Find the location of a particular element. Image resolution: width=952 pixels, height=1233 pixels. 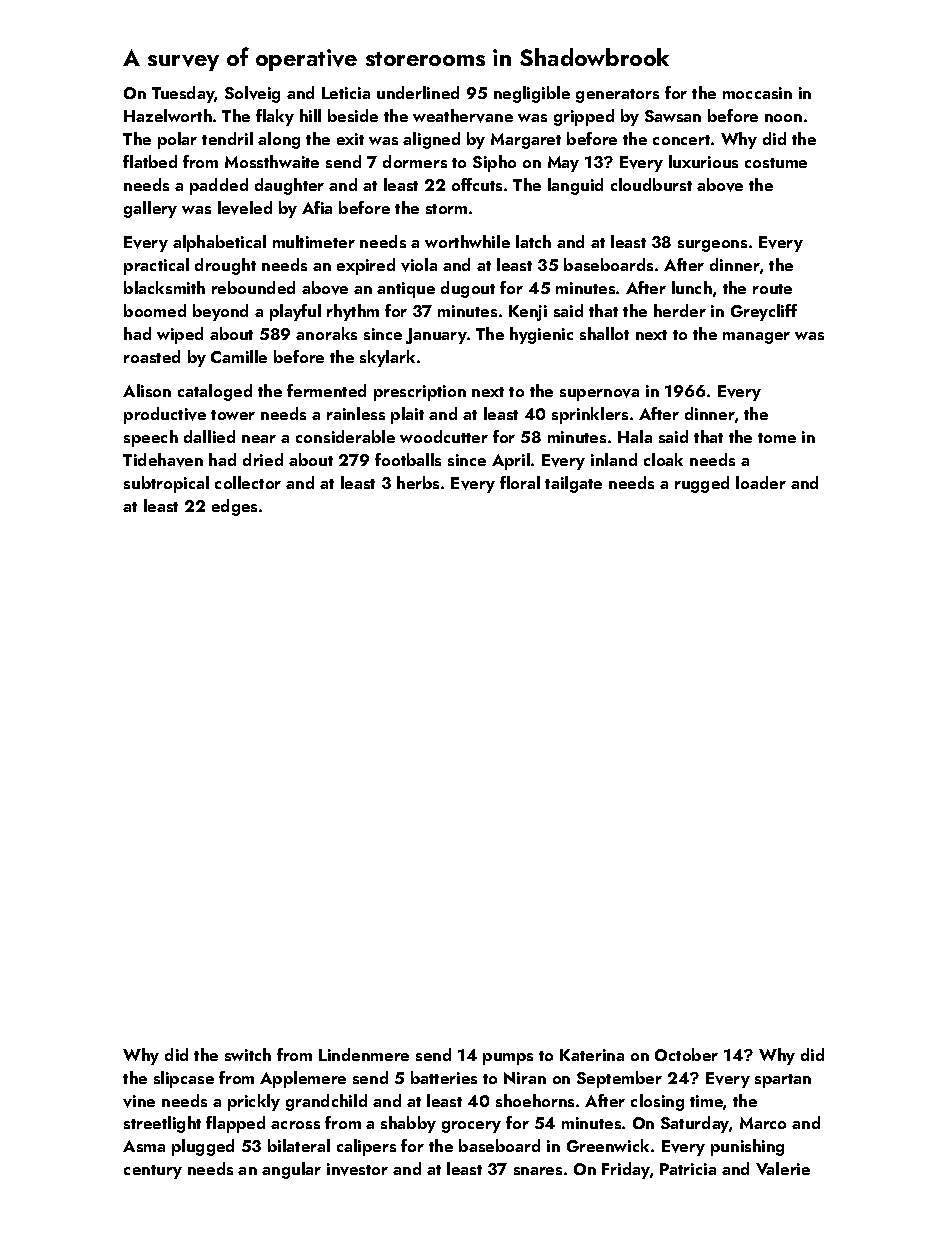

tome is located at coordinates (777, 438).
